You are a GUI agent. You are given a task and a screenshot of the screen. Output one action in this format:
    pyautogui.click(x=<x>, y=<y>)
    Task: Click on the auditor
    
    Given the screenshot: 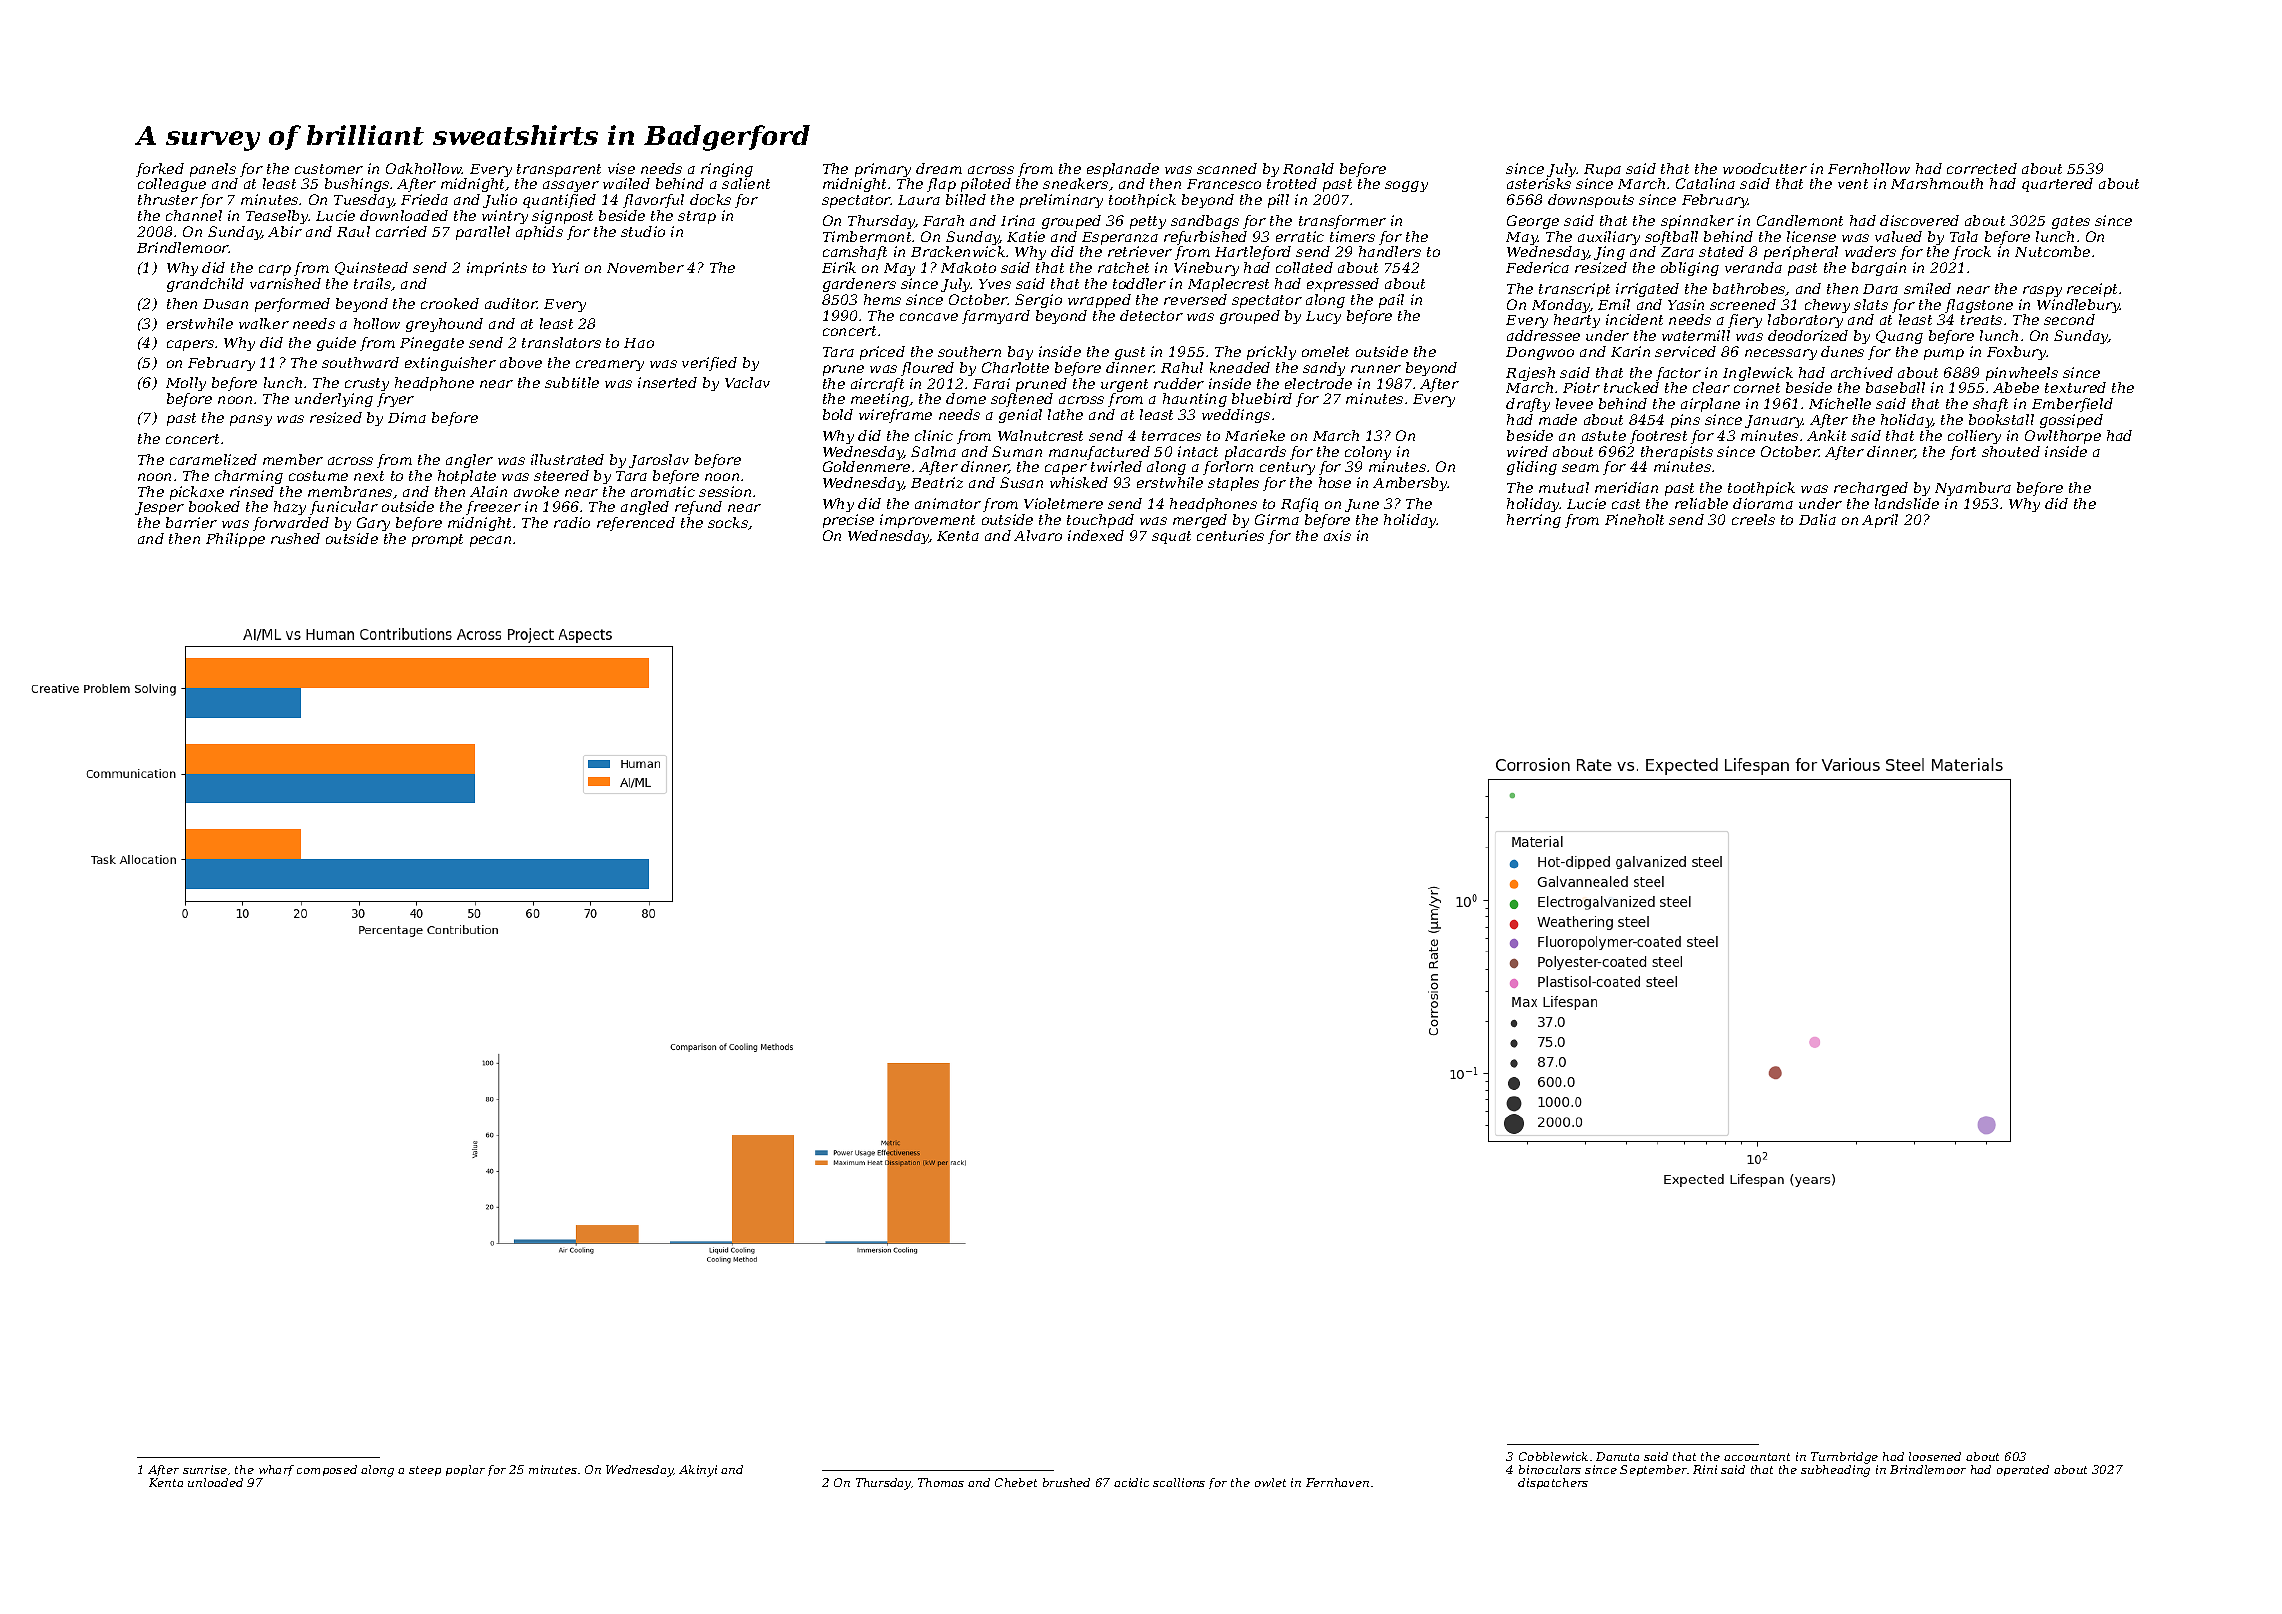 What is the action you would take?
    pyautogui.click(x=511, y=303)
